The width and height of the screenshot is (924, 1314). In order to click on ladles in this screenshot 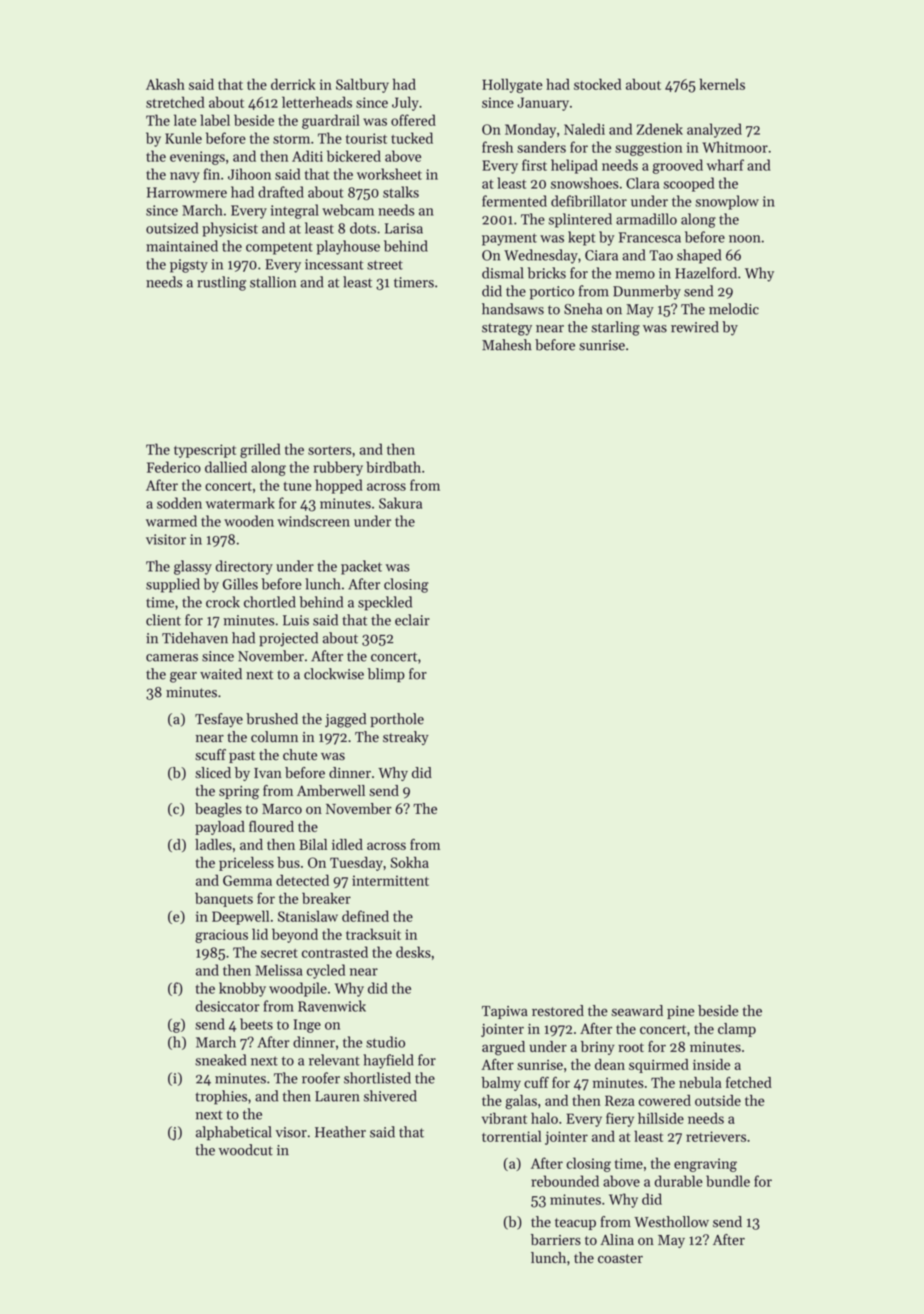, I will do `click(213, 844)`.
